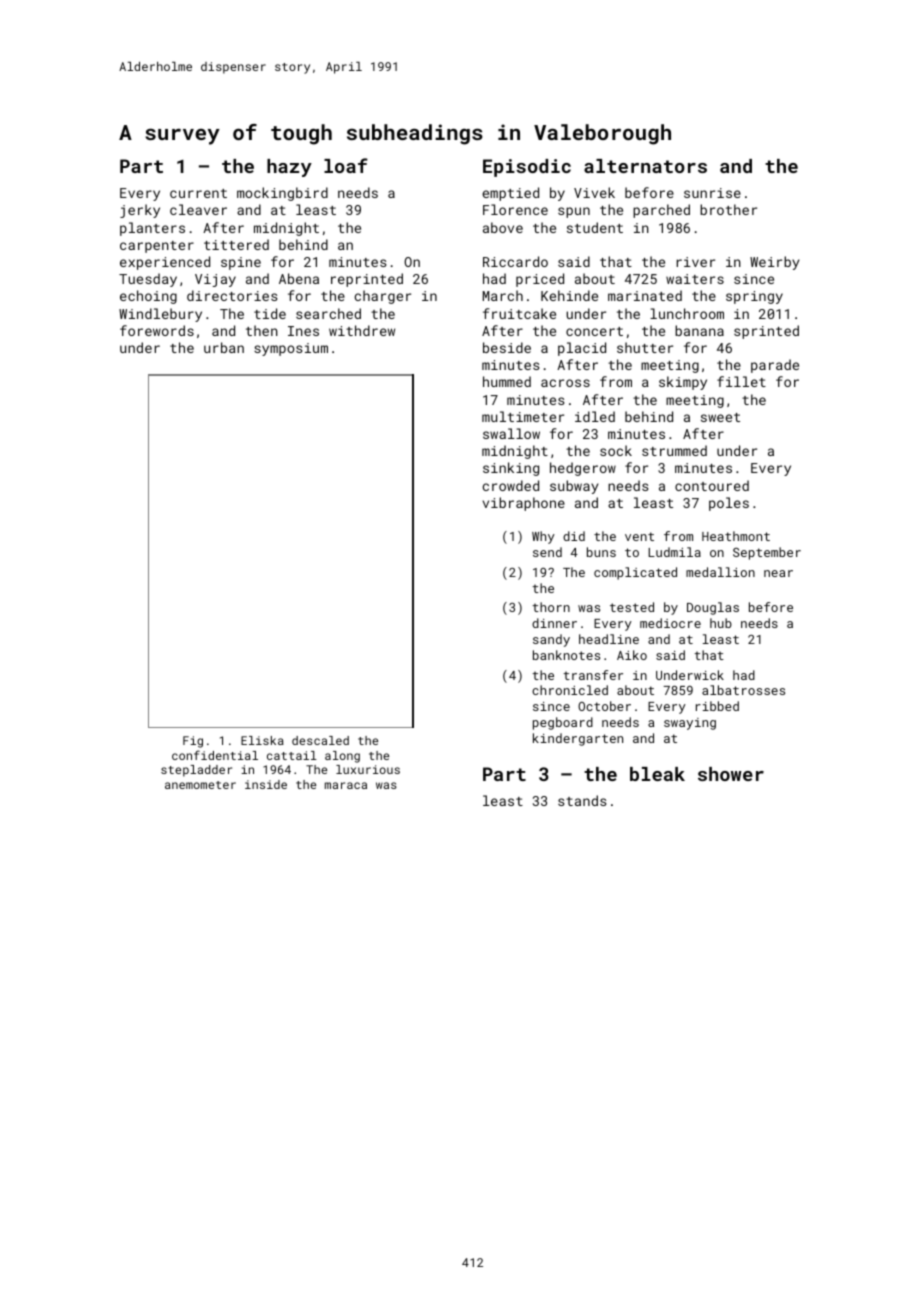  What do you see at coordinates (193, 742) in the screenshot?
I see `Fig` at bounding box center [193, 742].
